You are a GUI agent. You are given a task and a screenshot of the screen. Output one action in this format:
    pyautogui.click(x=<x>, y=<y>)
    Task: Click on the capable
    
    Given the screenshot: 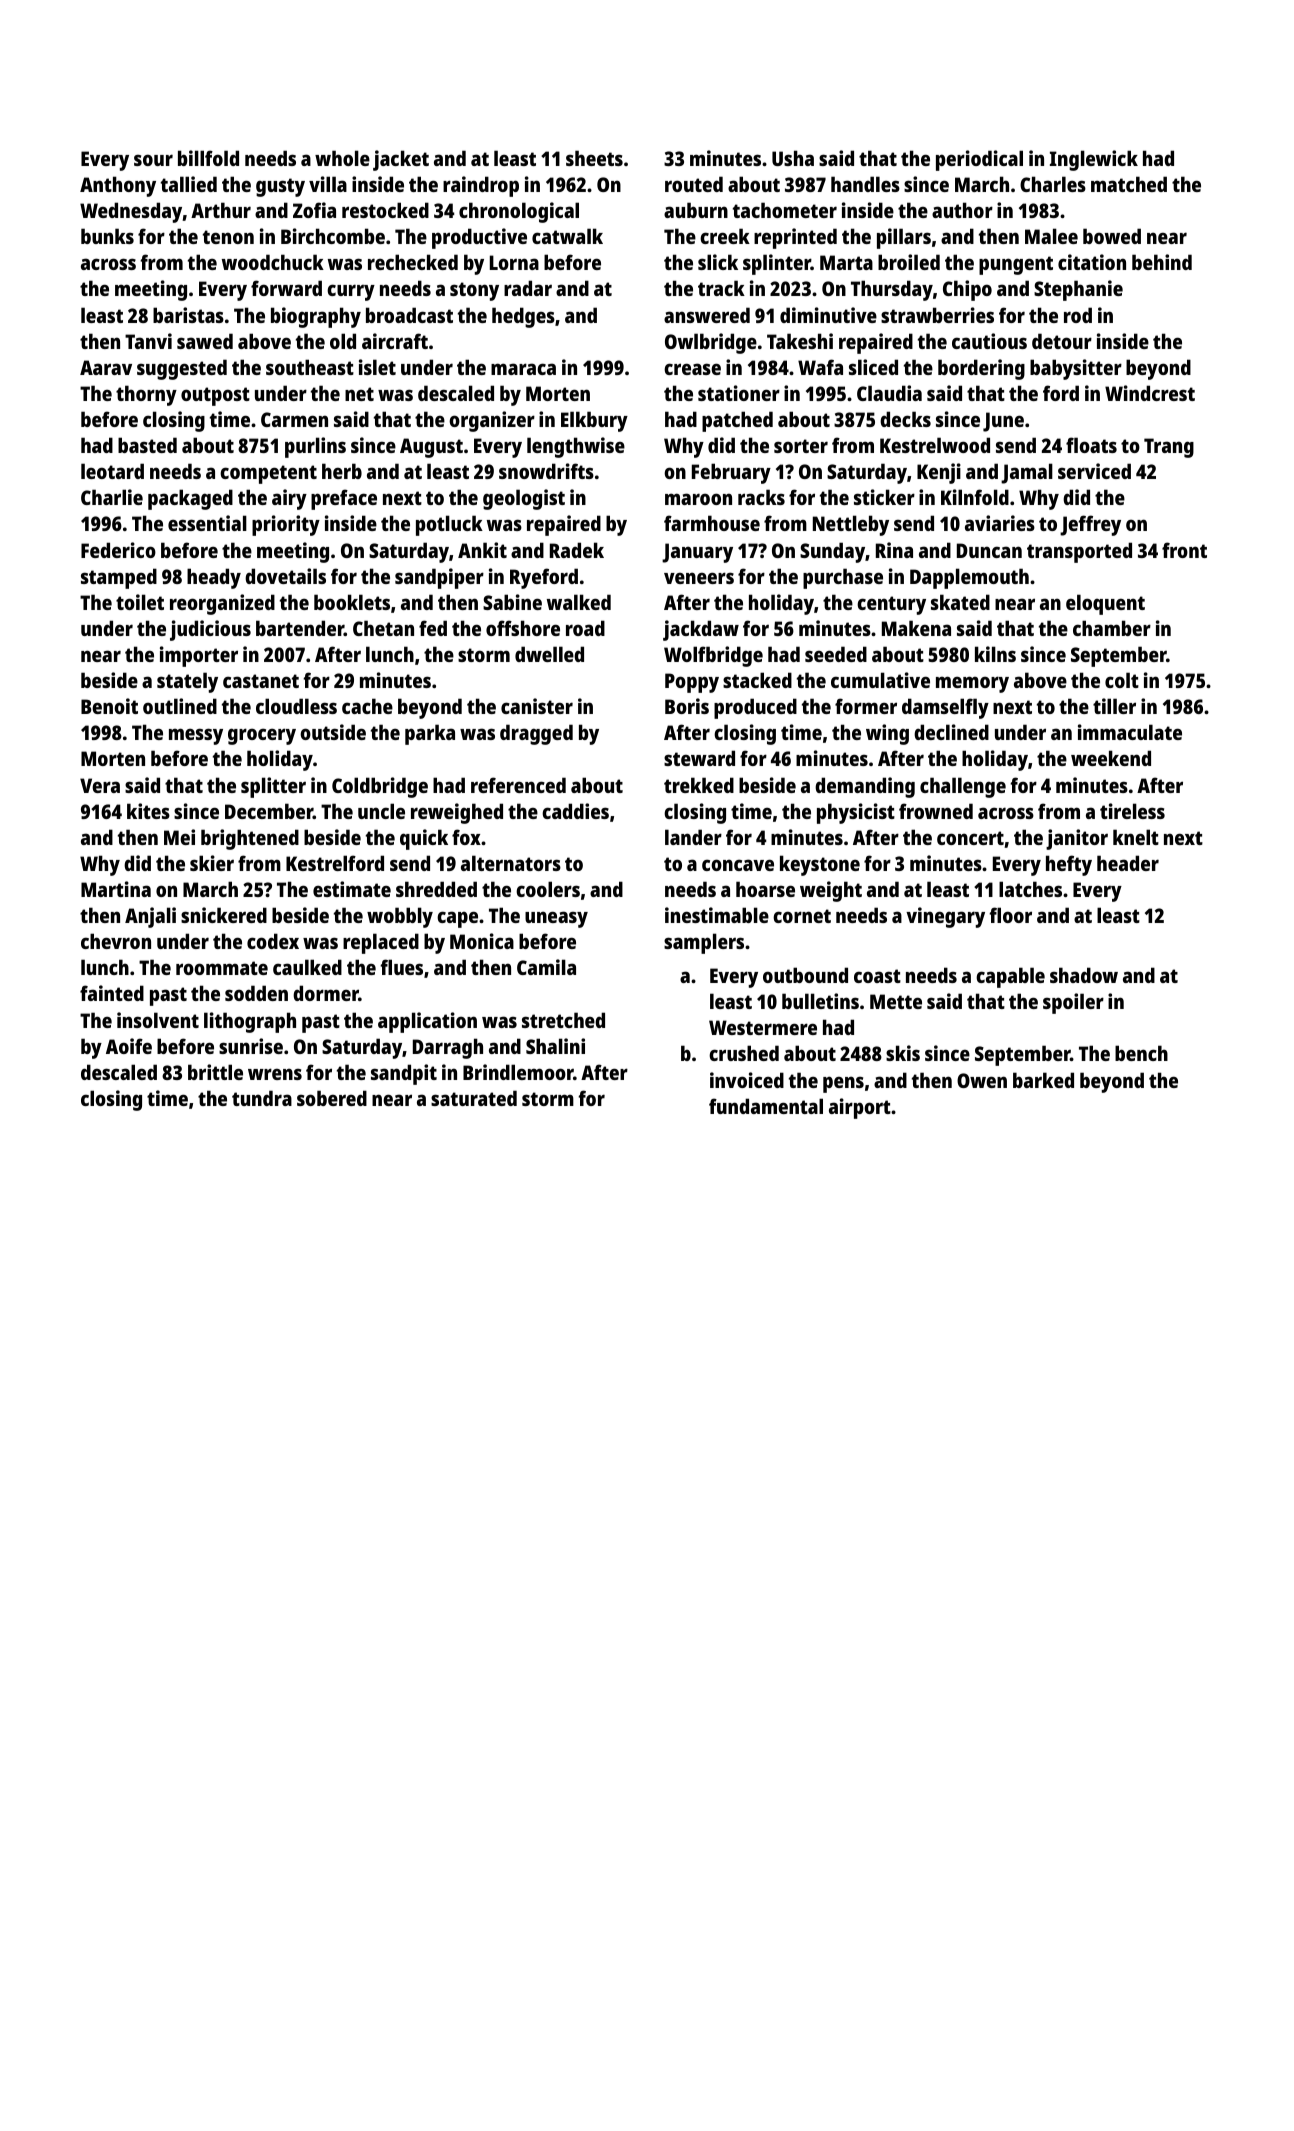 What is the action you would take?
    pyautogui.click(x=1010, y=977)
